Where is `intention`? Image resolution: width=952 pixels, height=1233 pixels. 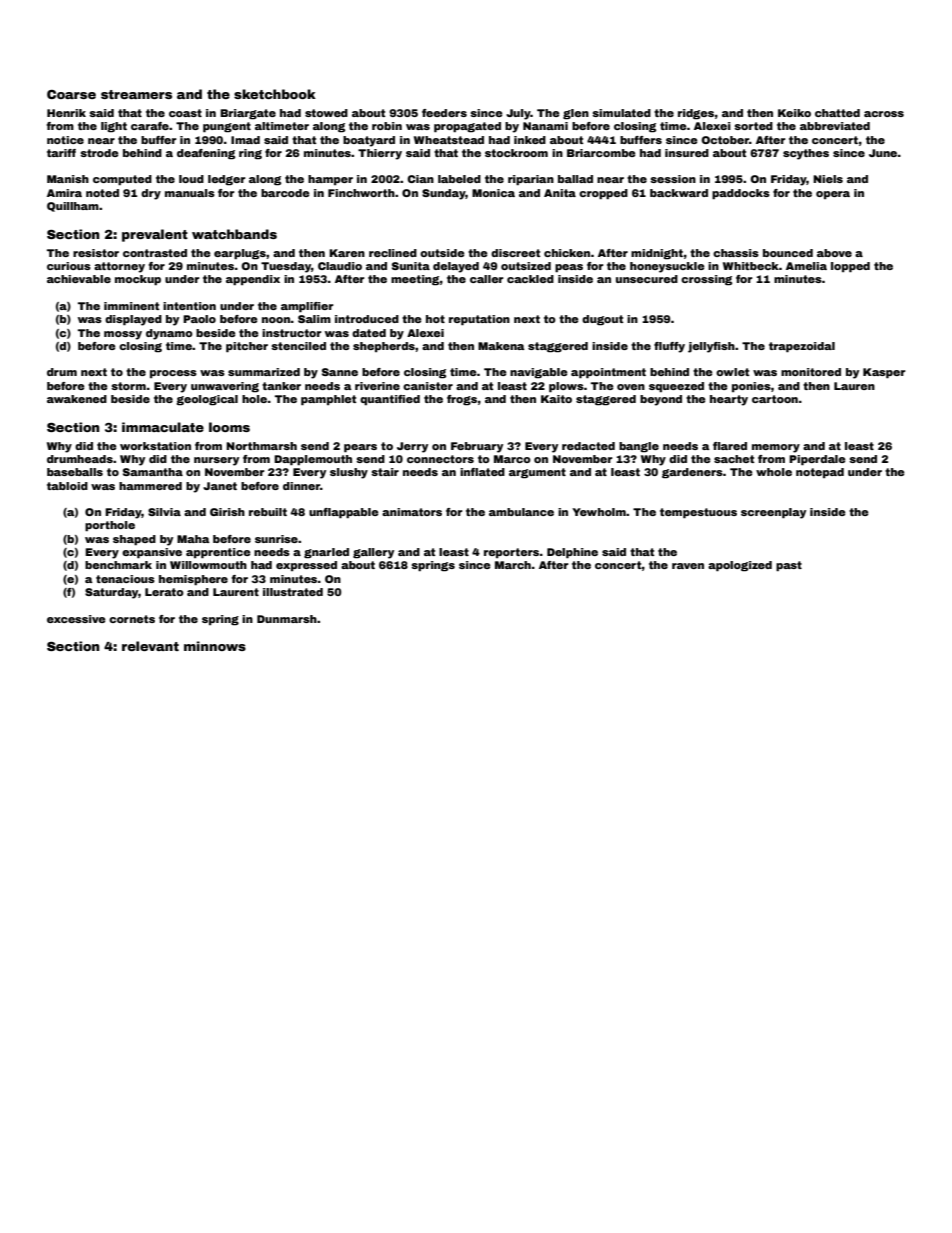
intention is located at coordinates (189, 306).
